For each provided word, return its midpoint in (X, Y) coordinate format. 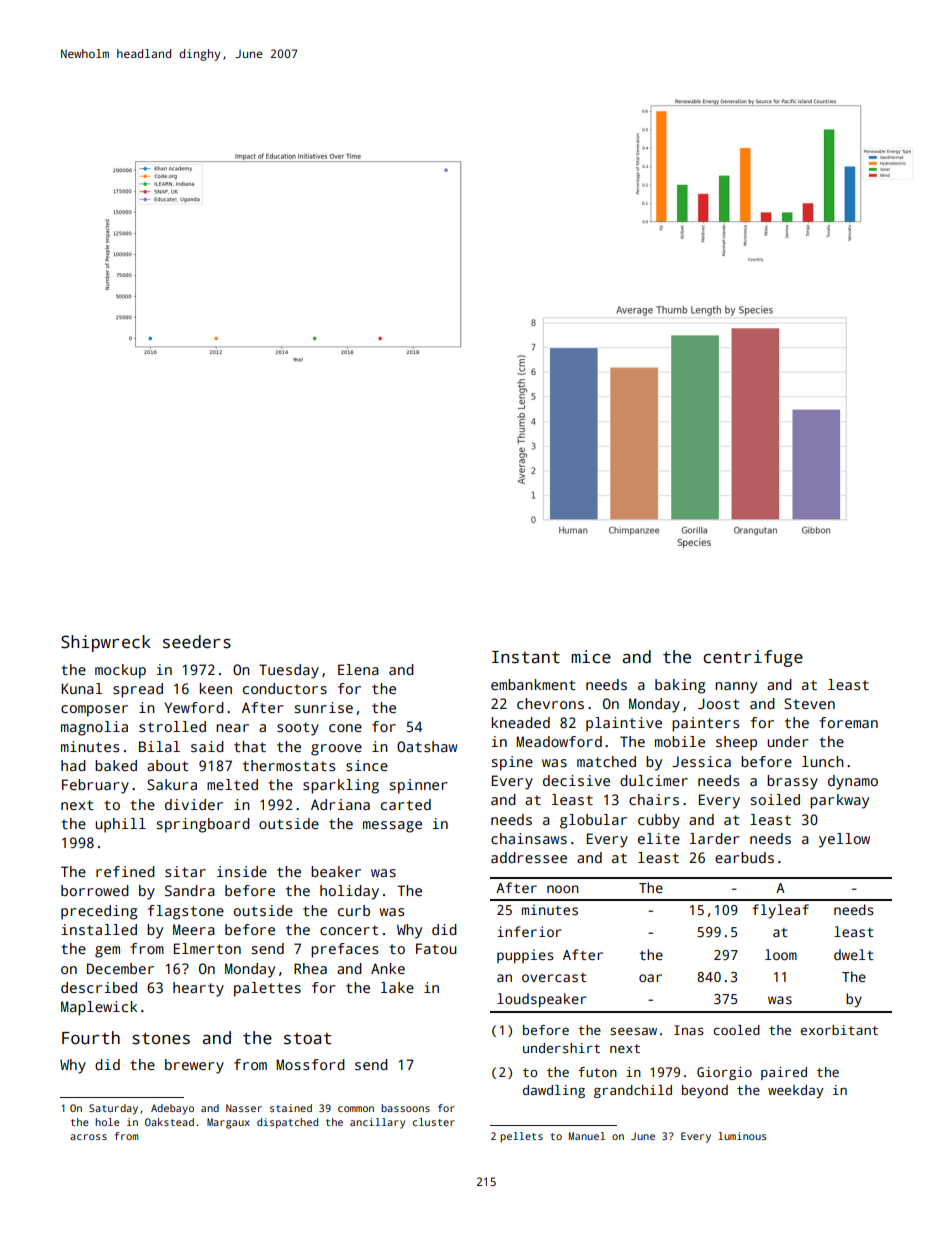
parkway (839, 801)
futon (597, 1072)
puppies (525, 956)
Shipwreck (106, 643)
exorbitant (839, 1030)
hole (107, 1122)
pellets (521, 1137)
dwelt (854, 954)
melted (232, 784)
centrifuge (753, 658)
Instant (526, 657)
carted (406, 804)
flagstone (186, 912)
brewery (194, 1066)
